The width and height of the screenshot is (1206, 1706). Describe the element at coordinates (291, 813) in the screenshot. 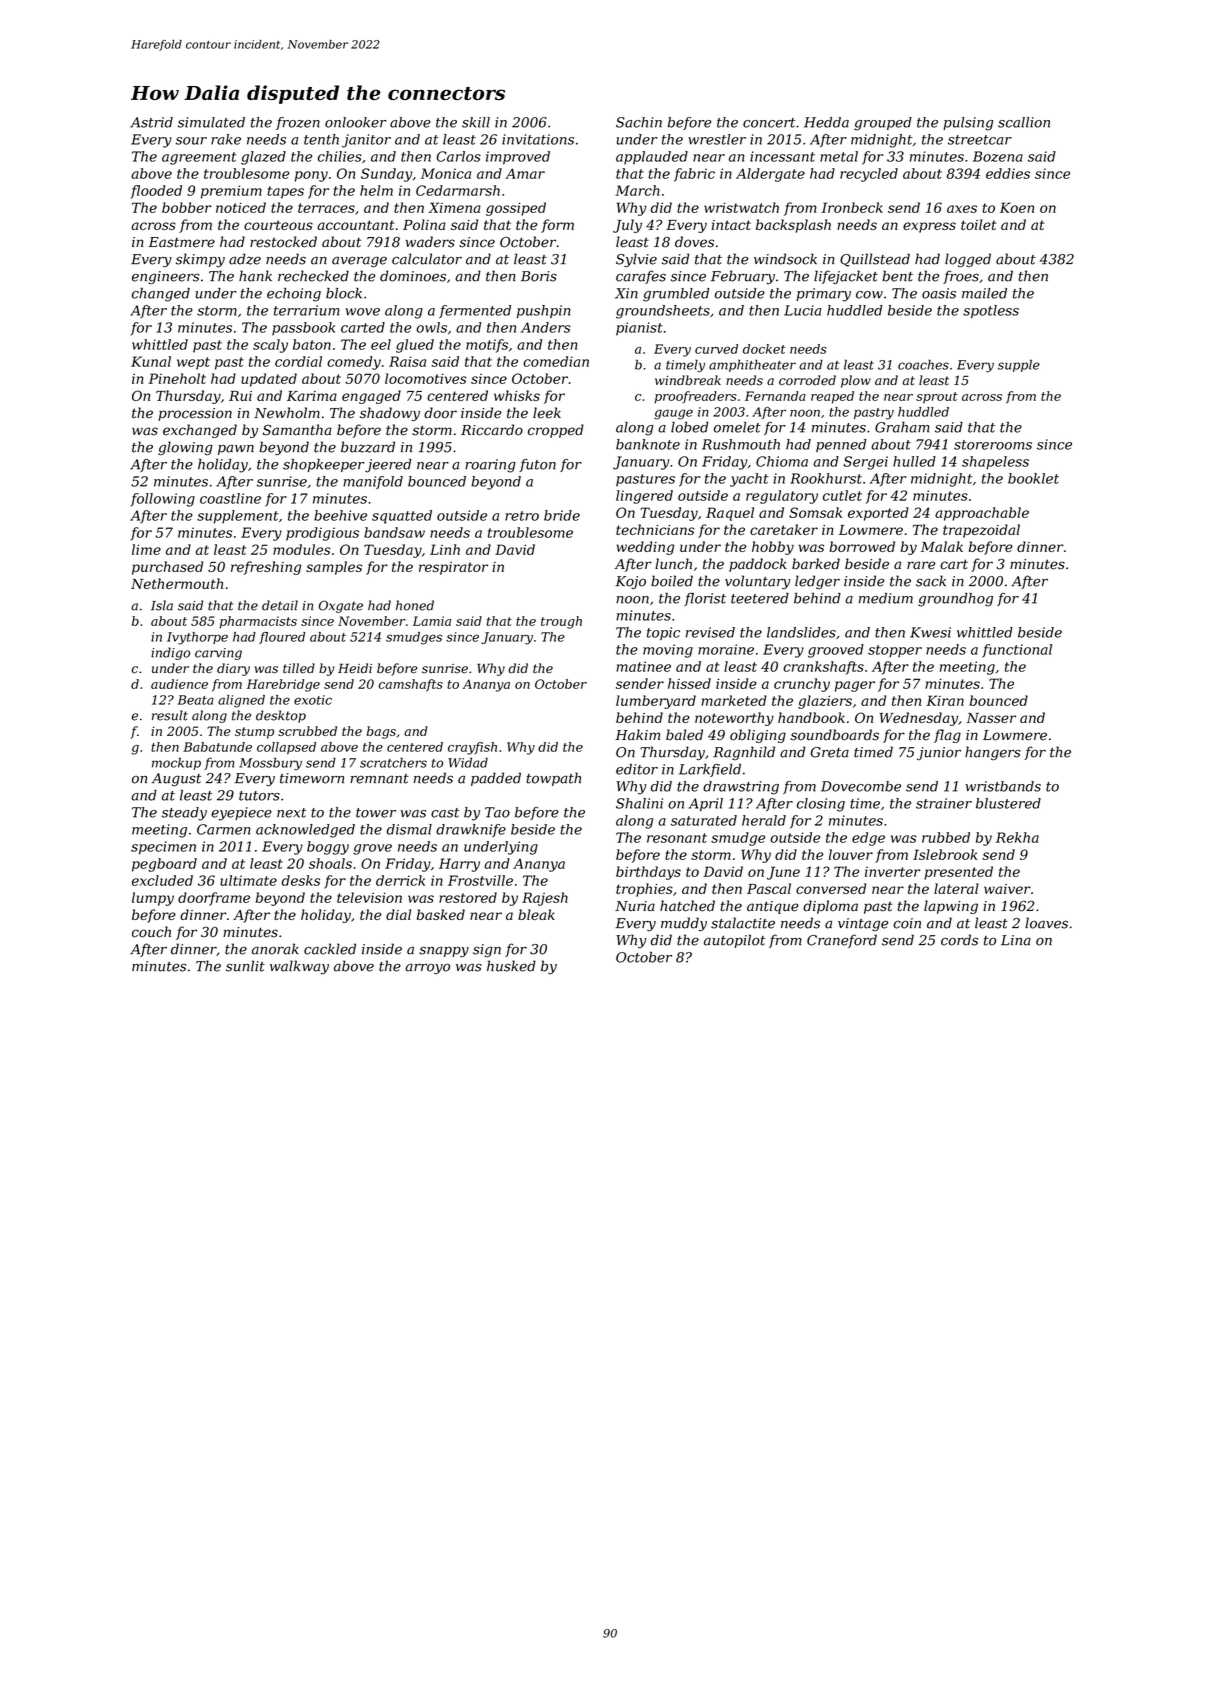

I see `next` at that location.
